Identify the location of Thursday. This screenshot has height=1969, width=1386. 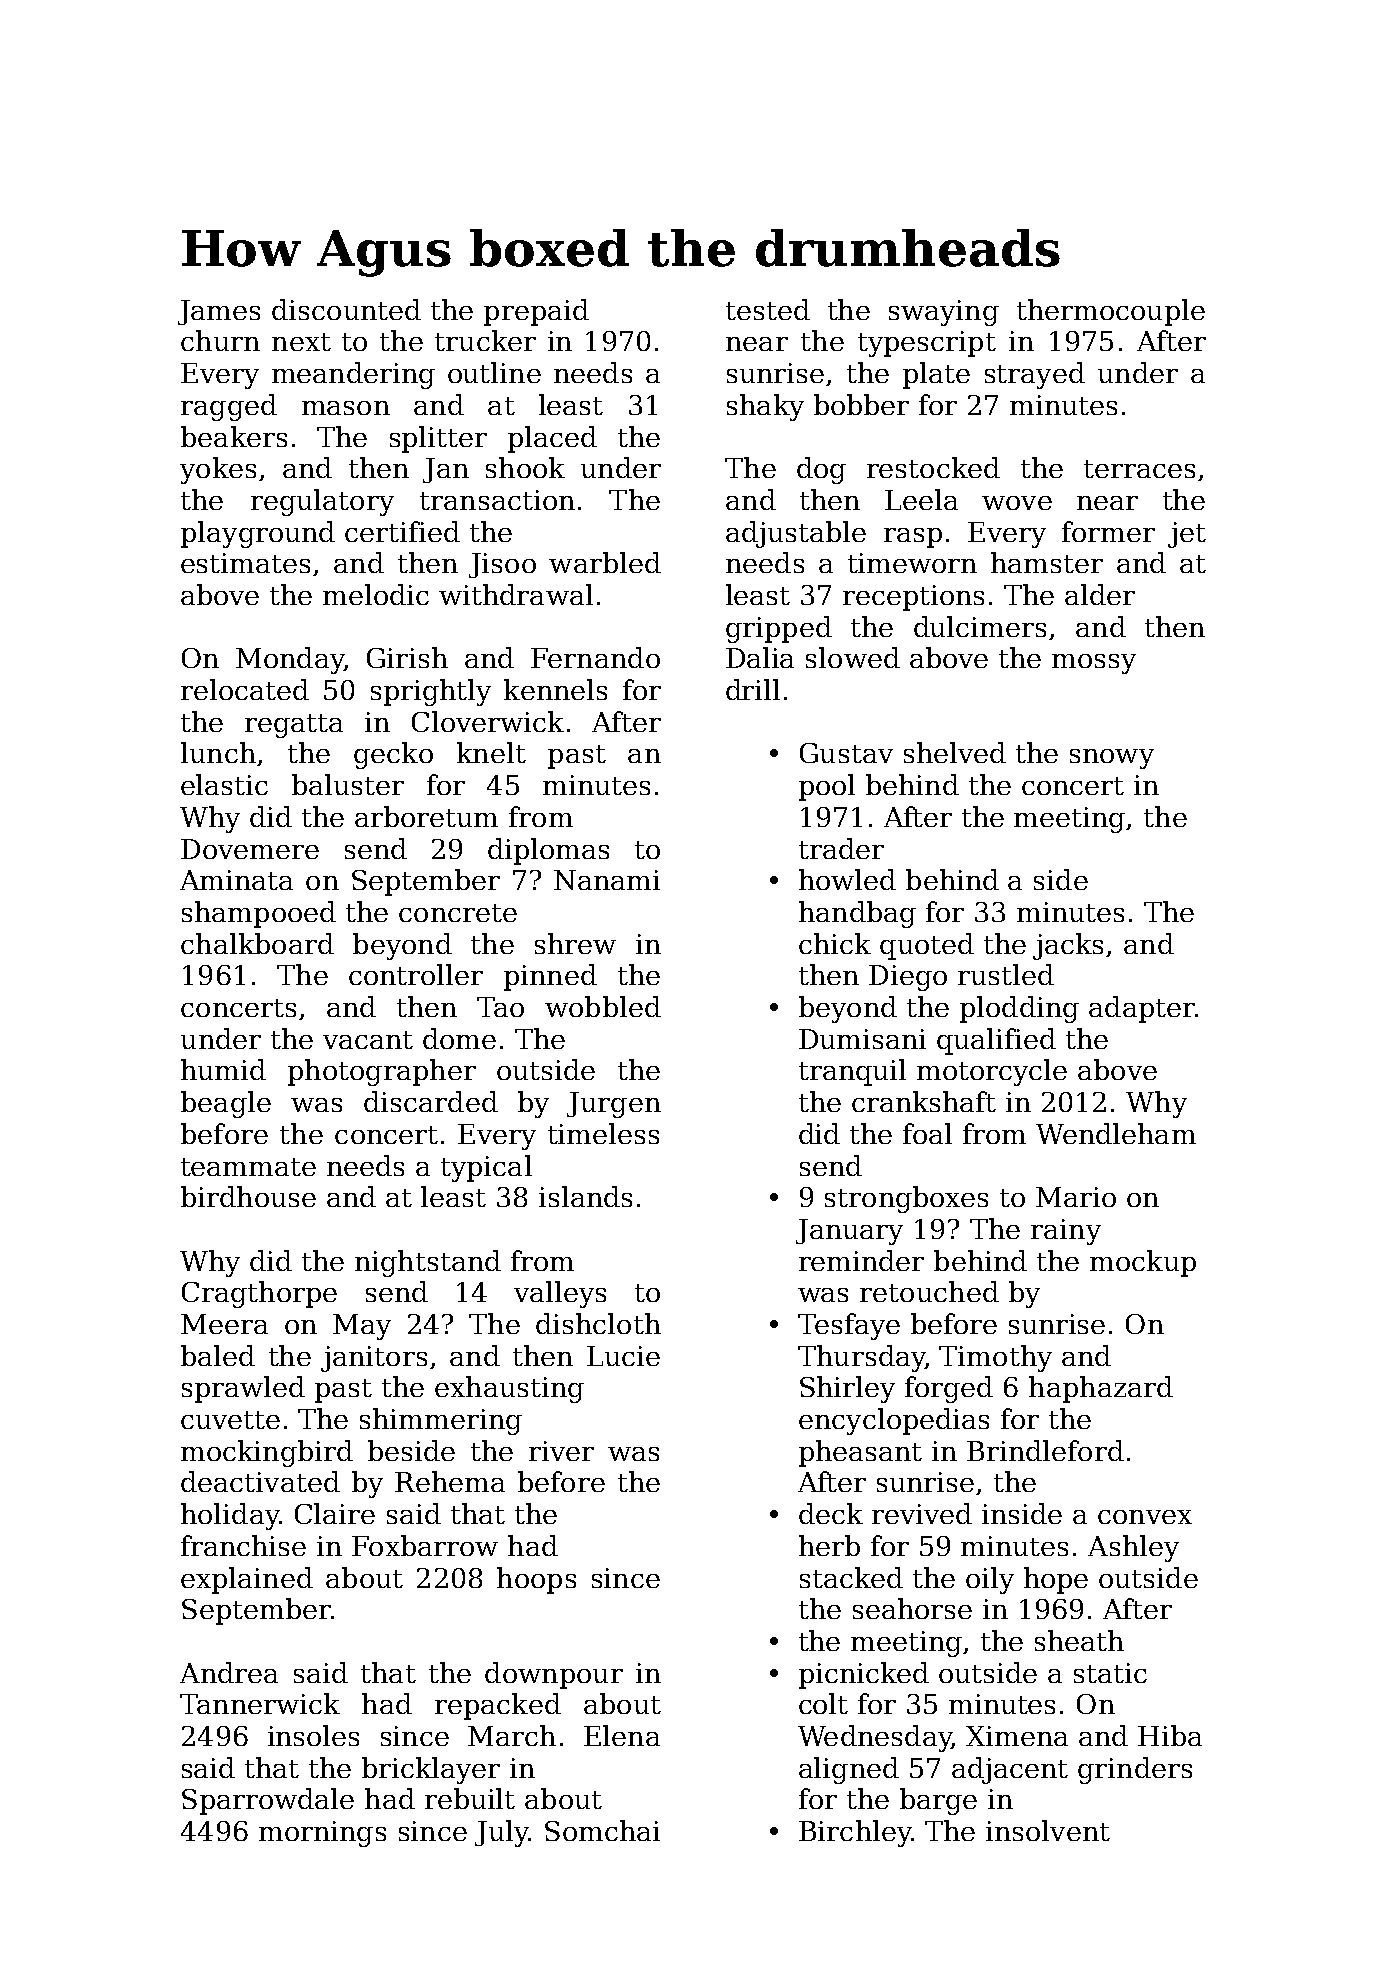
(861, 1358).
